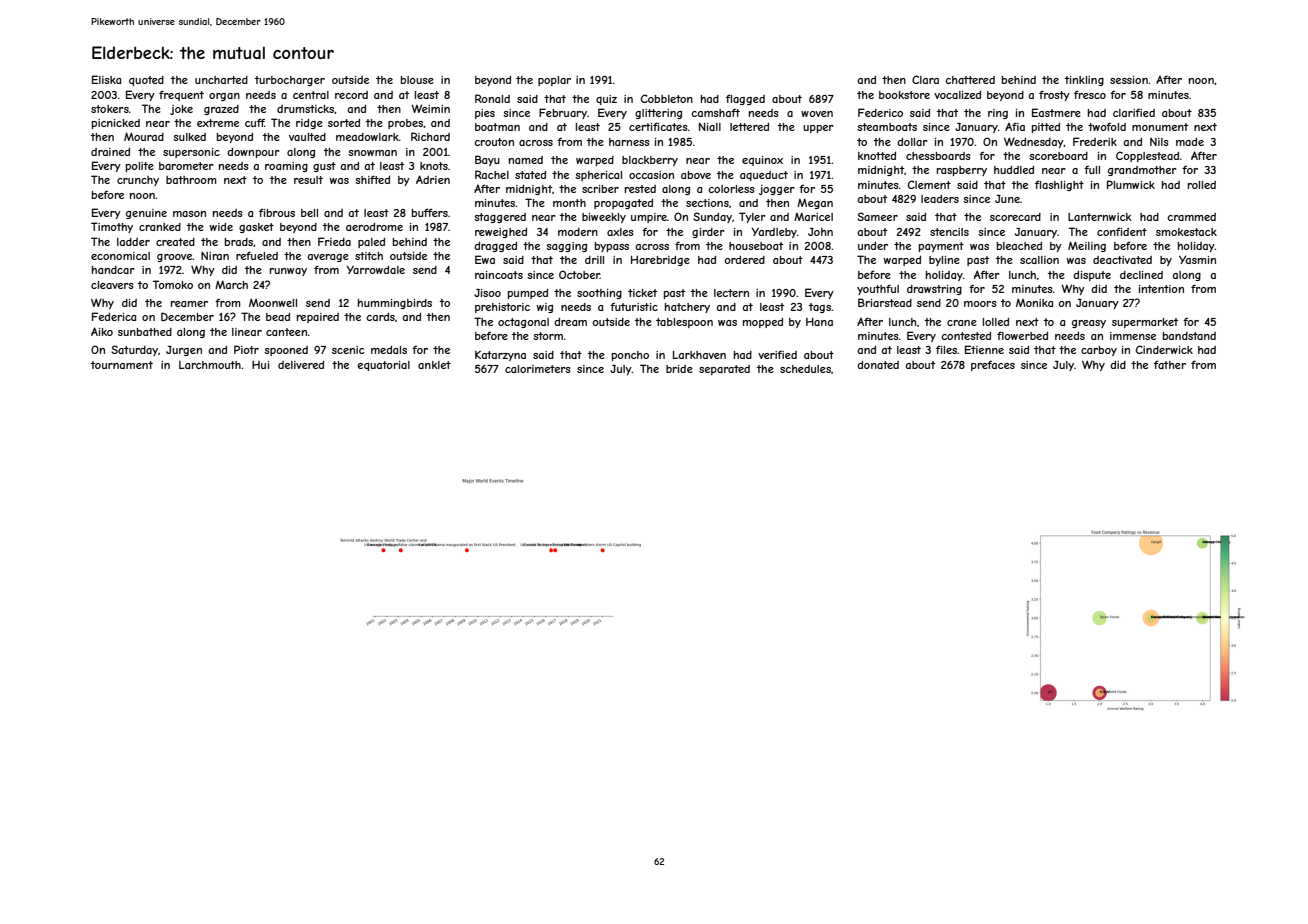  Describe the element at coordinates (1191, 217) in the screenshot. I see `crammed` at that location.
